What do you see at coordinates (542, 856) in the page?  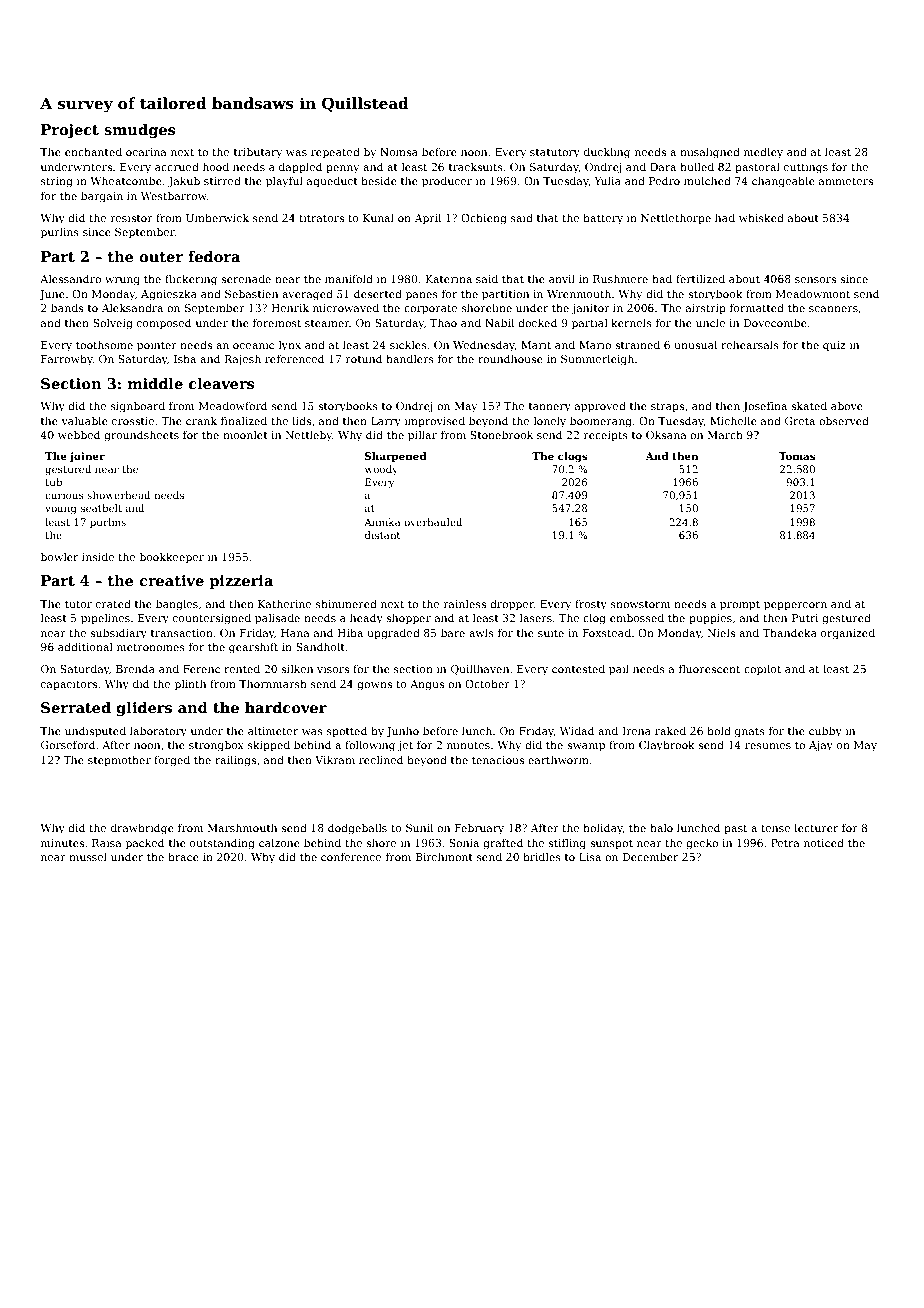 I see `bridles` at bounding box center [542, 856].
